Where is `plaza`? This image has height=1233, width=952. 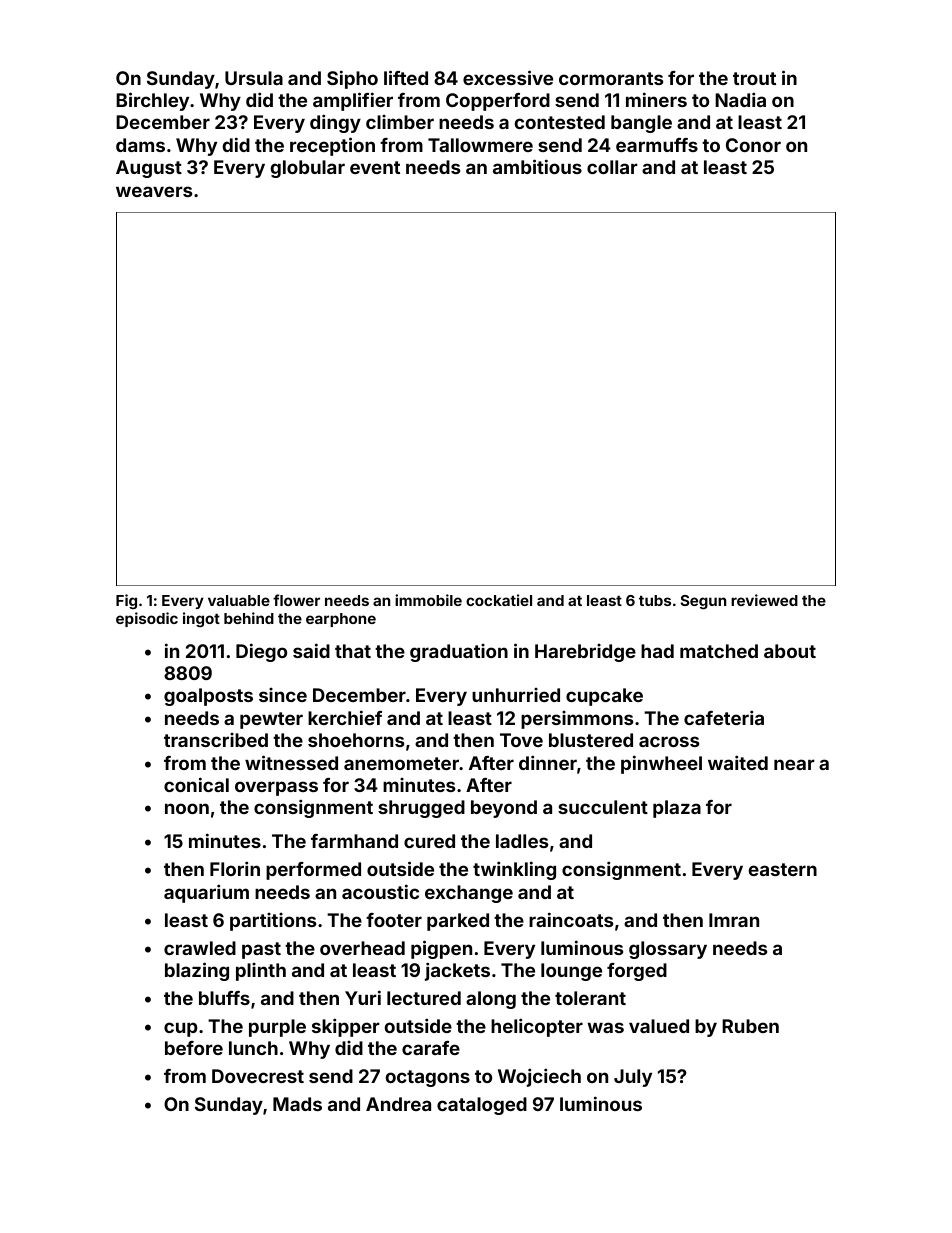 plaza is located at coordinates (677, 809).
